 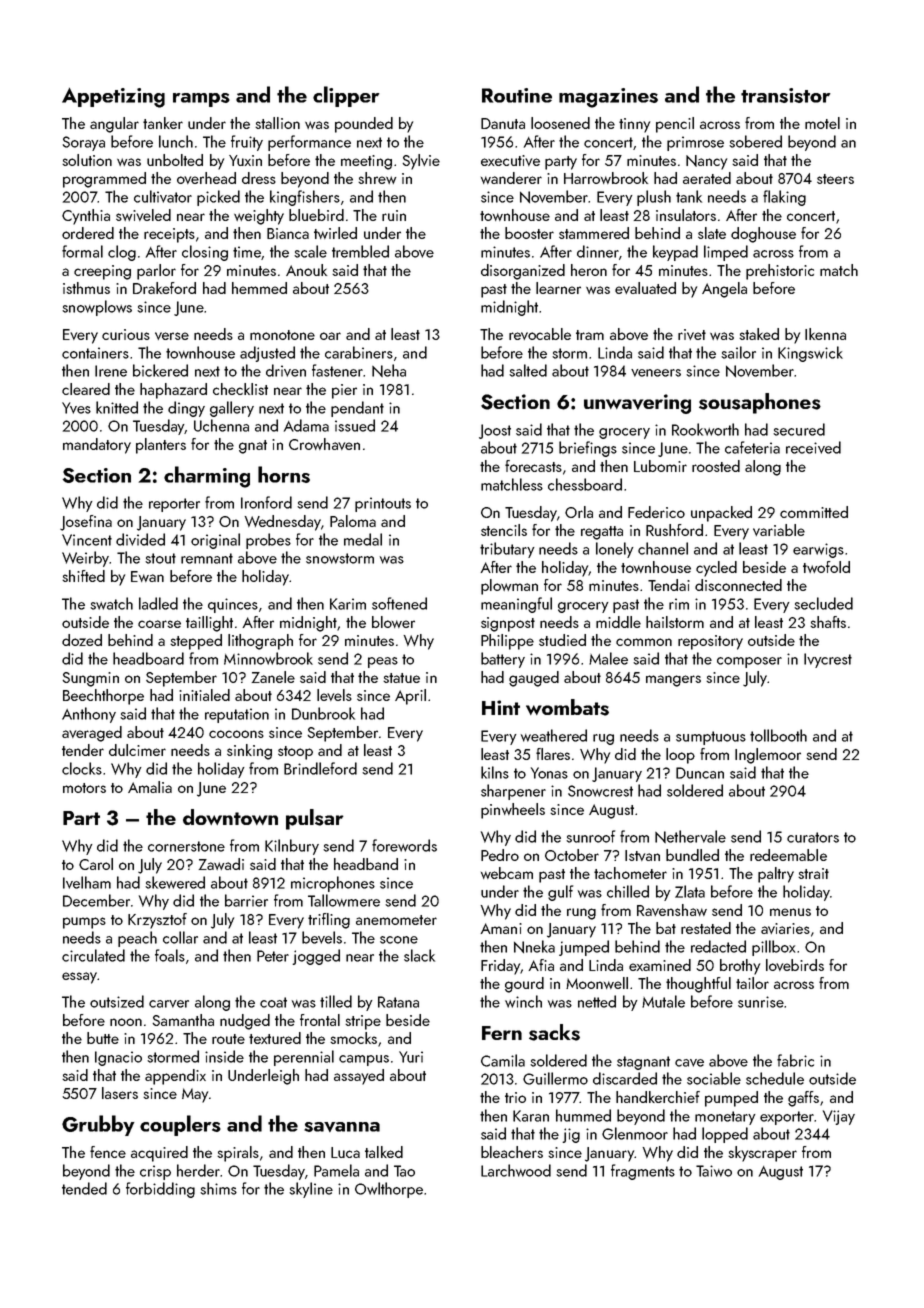 What do you see at coordinates (82, 251) in the screenshot?
I see `formal` at bounding box center [82, 251].
